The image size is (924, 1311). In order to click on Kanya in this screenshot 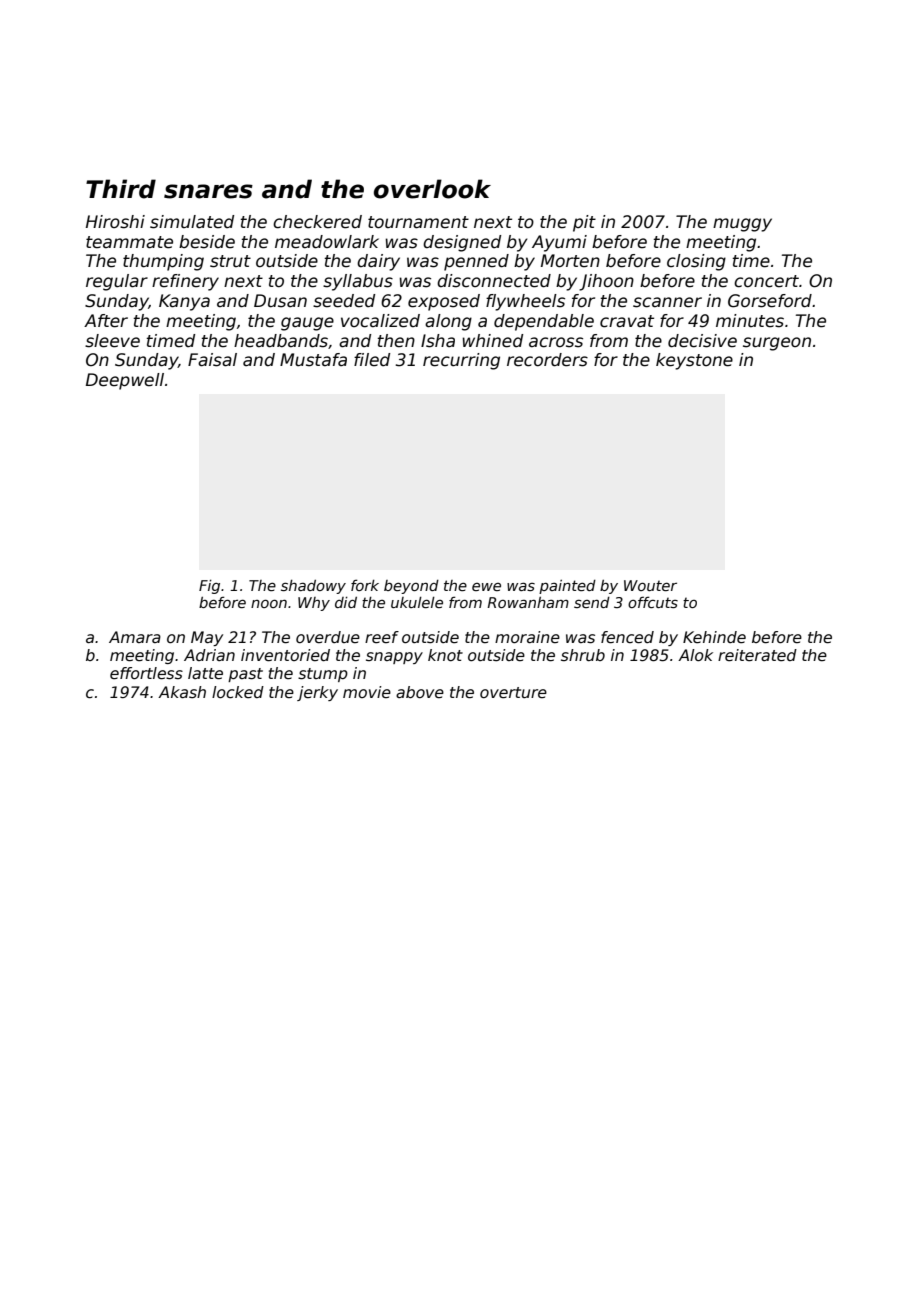, I will do `click(184, 302)`.
